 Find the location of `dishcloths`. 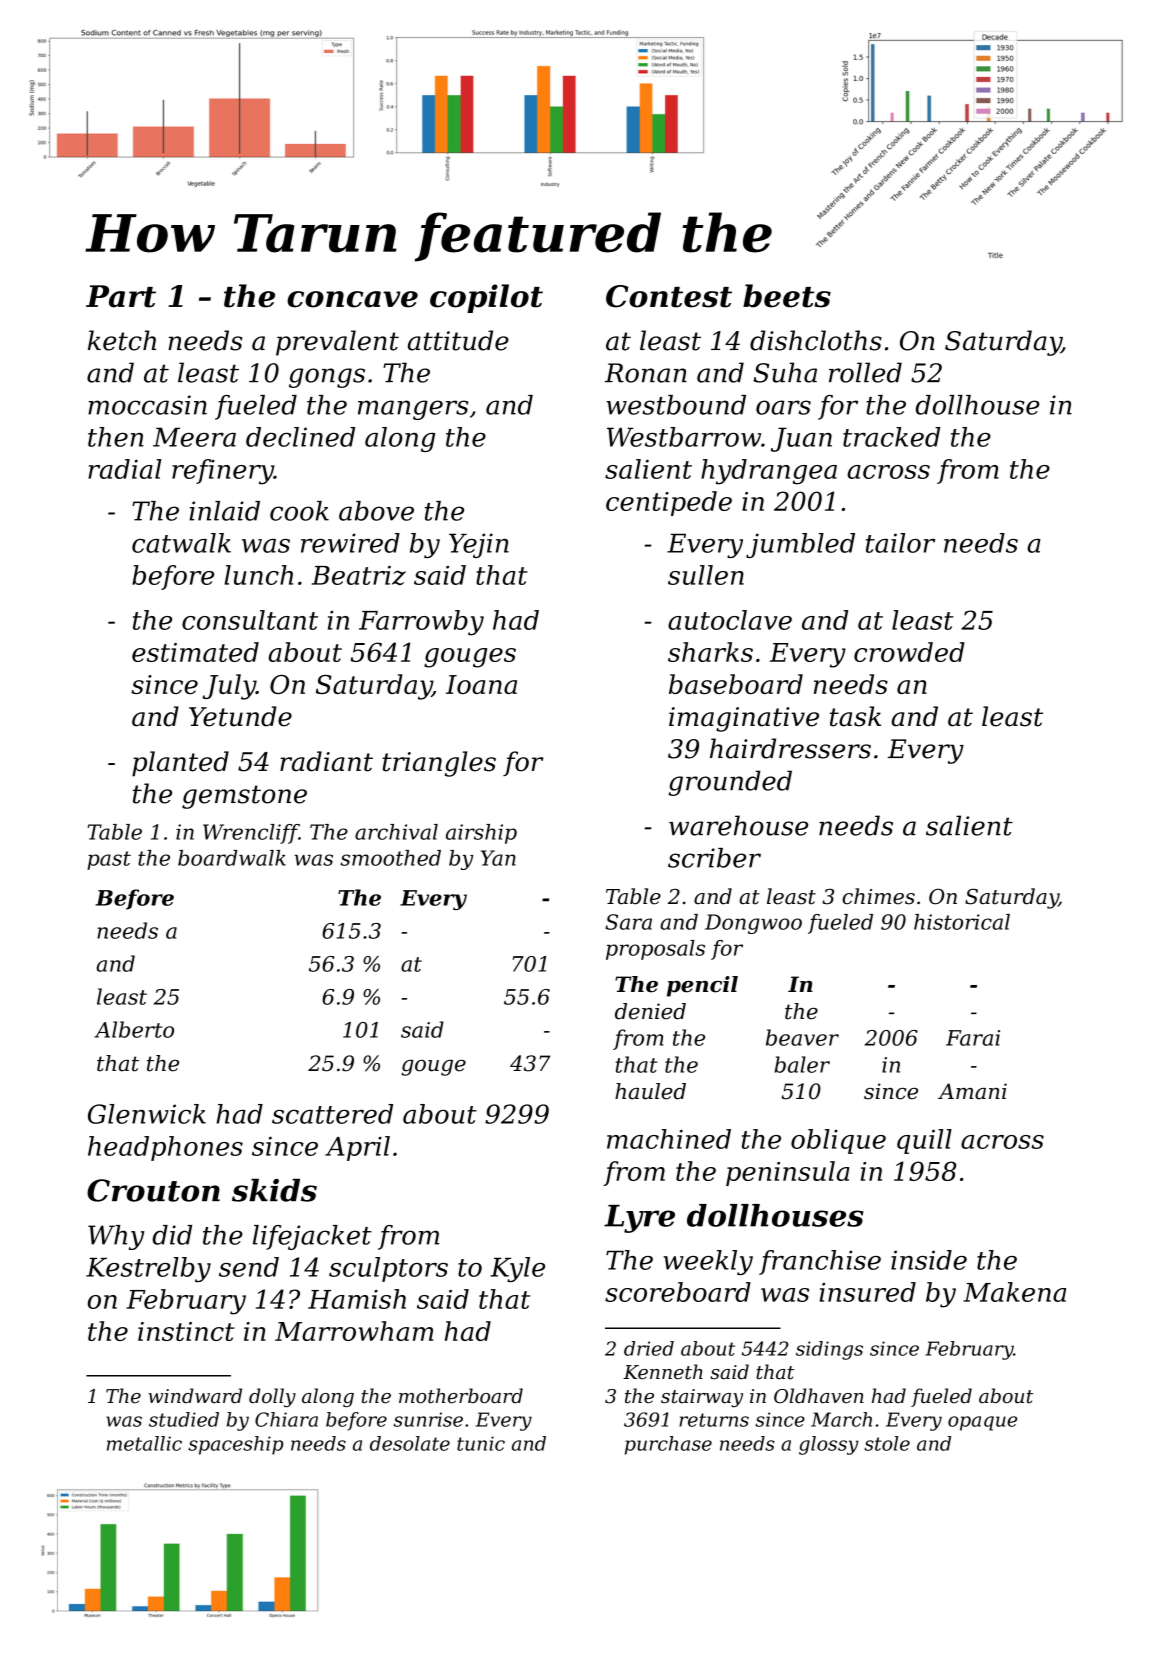

dishcloths is located at coordinates (816, 340).
